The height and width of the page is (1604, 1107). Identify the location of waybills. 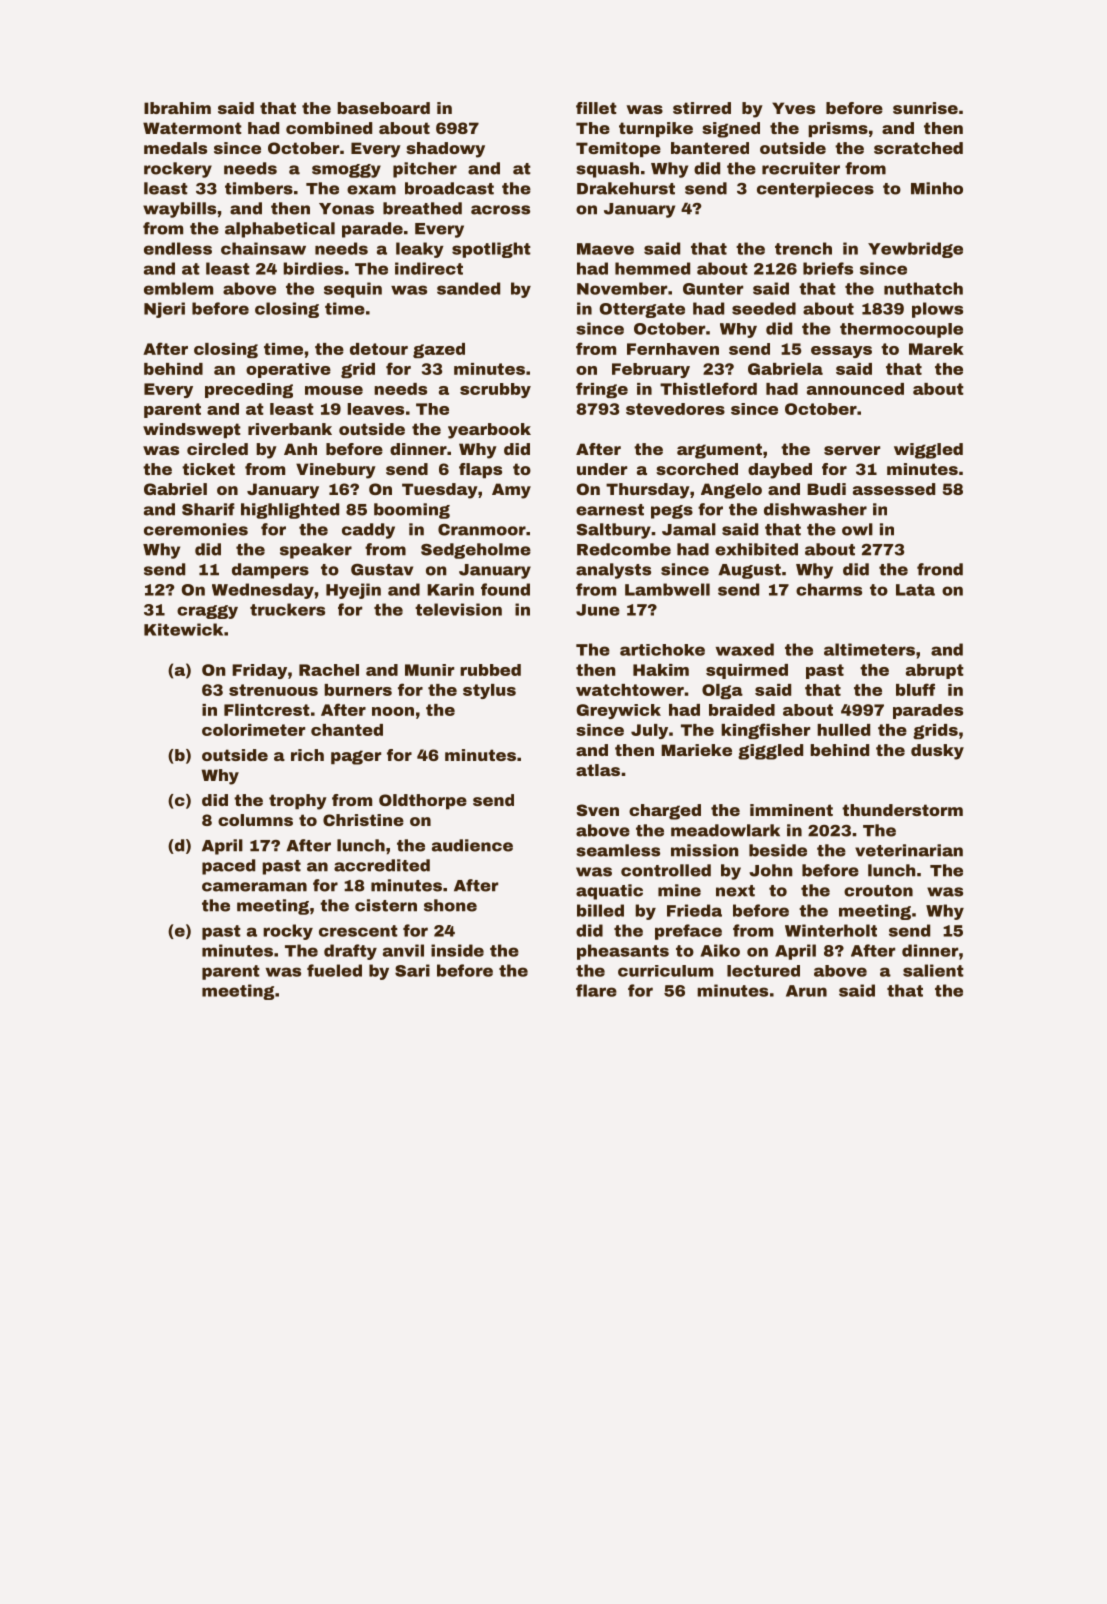
(179, 210).
